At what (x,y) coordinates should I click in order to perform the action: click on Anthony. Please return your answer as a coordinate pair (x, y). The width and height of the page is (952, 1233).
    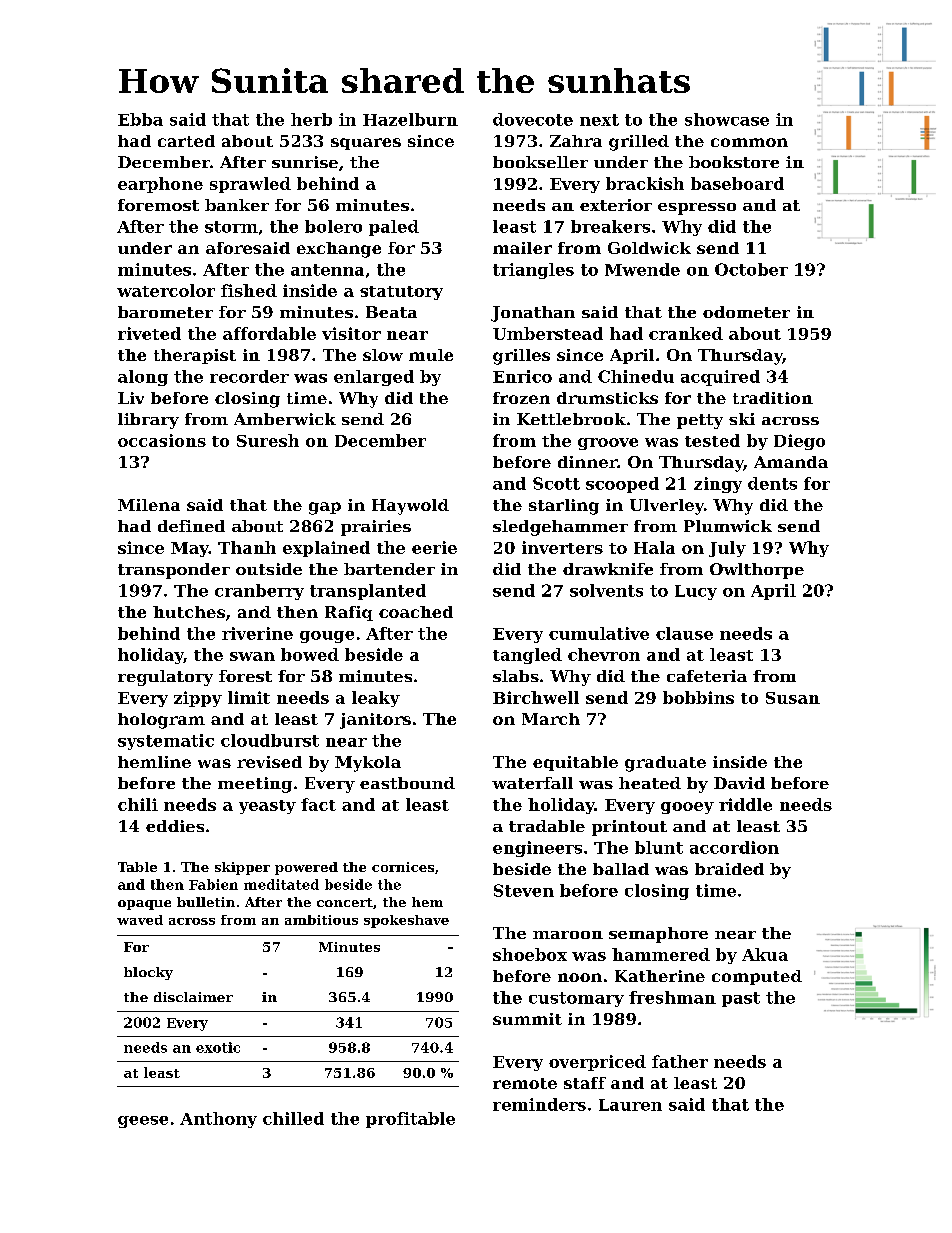
    Looking at the image, I should click on (218, 1120).
